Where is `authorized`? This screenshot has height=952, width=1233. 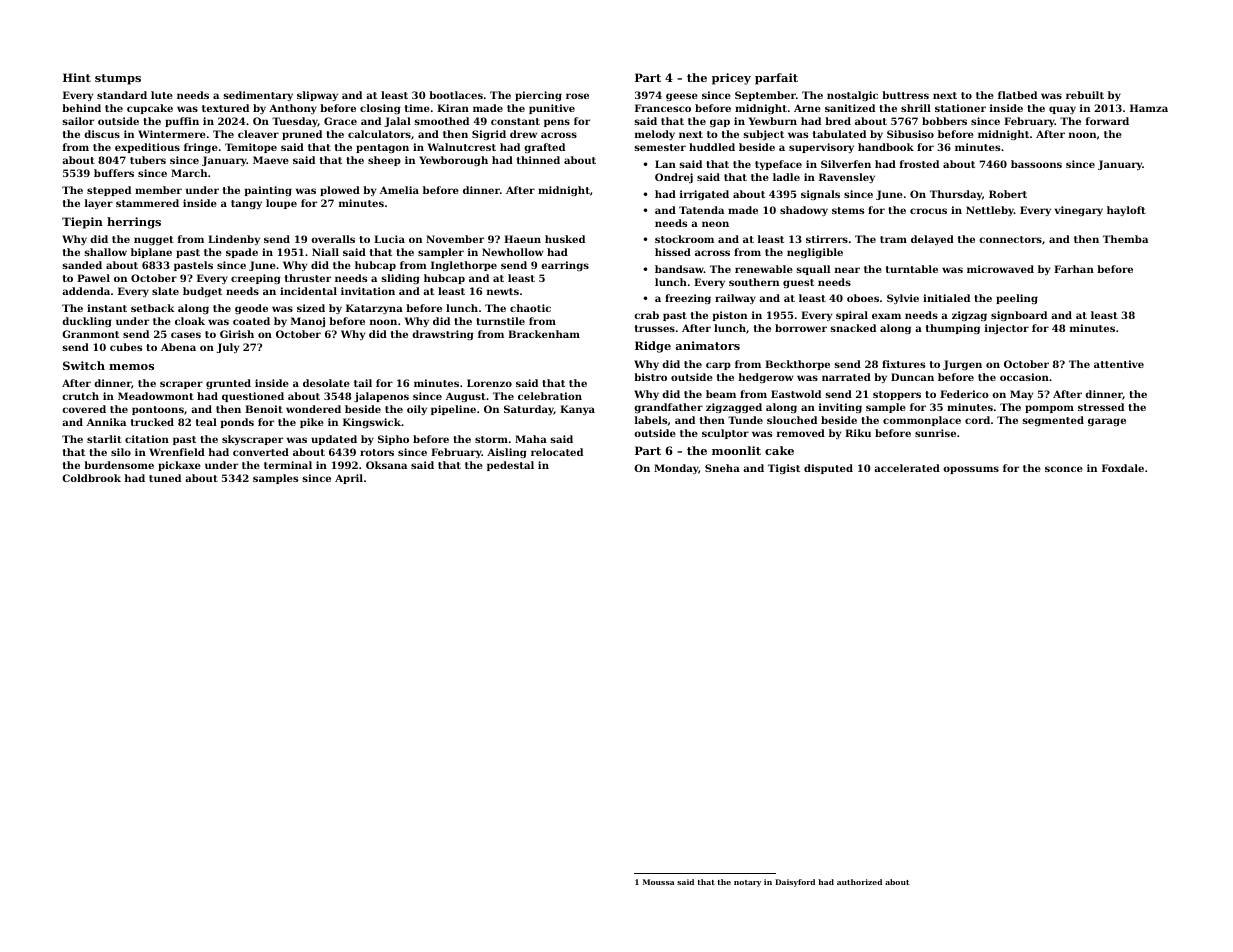 authorized is located at coordinates (859, 882).
